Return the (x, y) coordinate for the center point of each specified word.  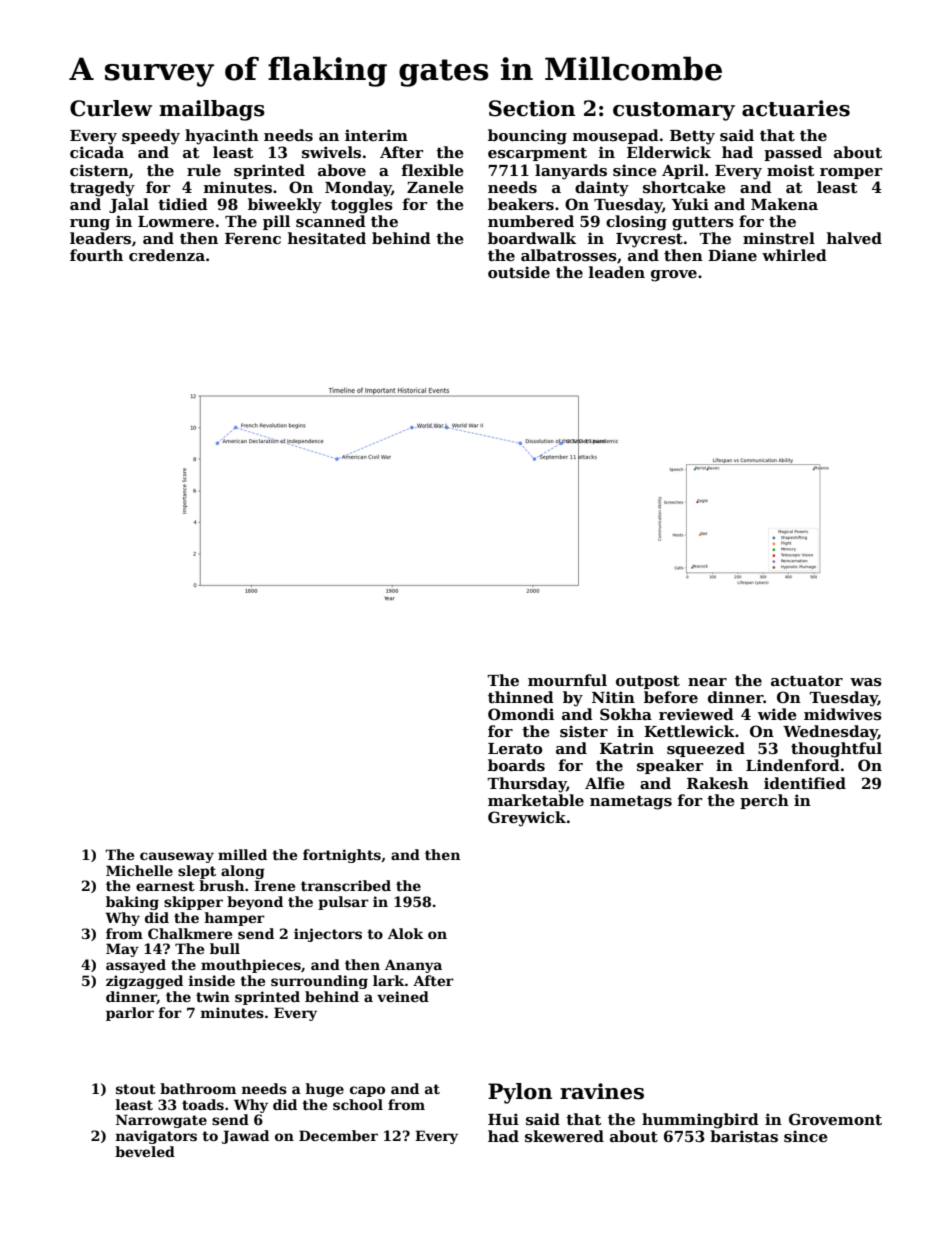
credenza (167, 255)
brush (221, 885)
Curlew (111, 108)
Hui (503, 1119)
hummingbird (700, 1121)
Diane (732, 255)
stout (136, 1089)
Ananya (413, 966)
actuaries (796, 108)
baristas (744, 1136)
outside (519, 272)
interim (376, 135)
